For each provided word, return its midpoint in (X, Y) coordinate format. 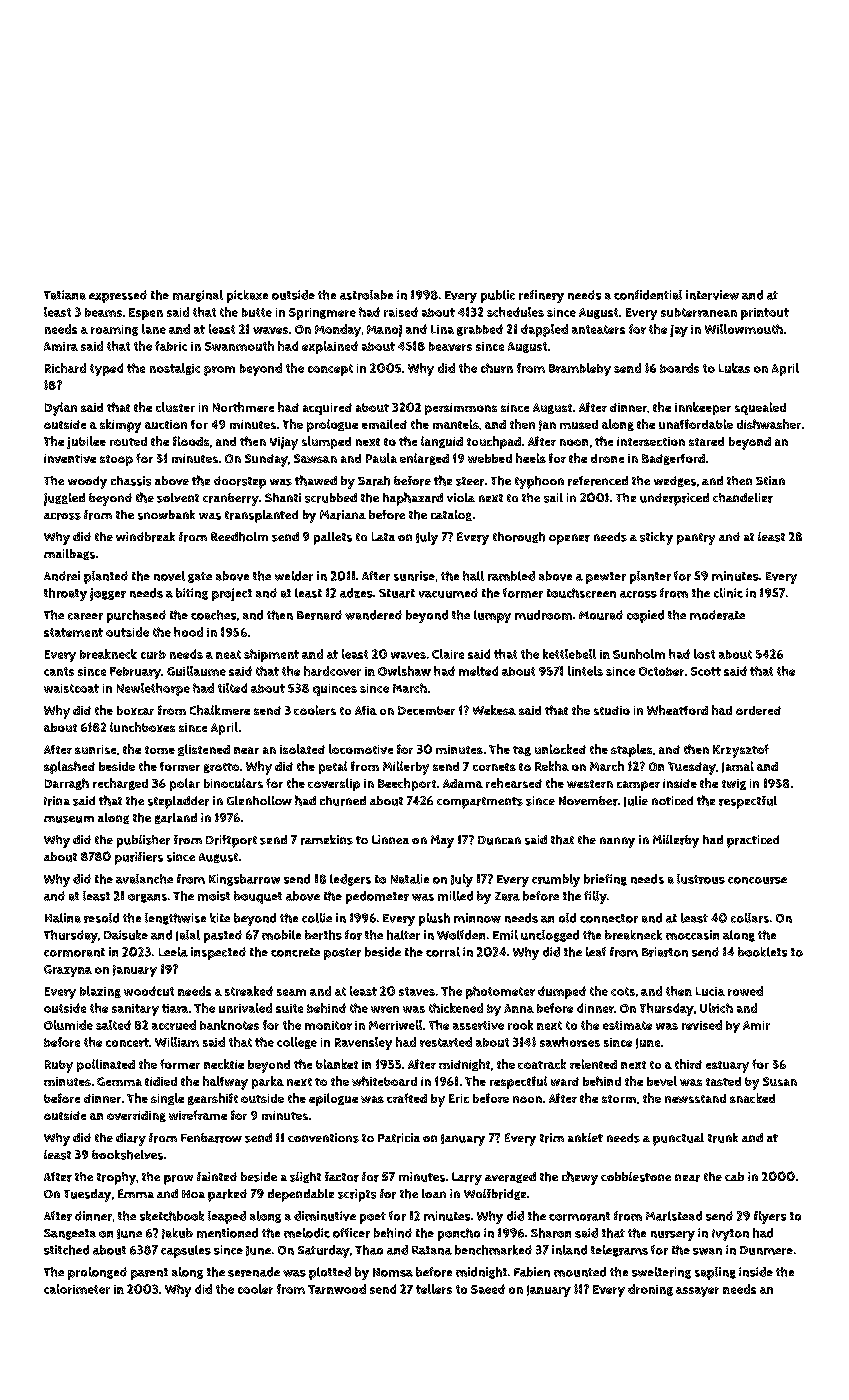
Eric (459, 1098)
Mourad (601, 615)
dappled (544, 330)
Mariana (343, 515)
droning (650, 1290)
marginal (198, 296)
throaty (65, 594)
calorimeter (77, 1289)
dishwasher (769, 424)
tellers (434, 1289)
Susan (780, 1081)
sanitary (135, 1010)
